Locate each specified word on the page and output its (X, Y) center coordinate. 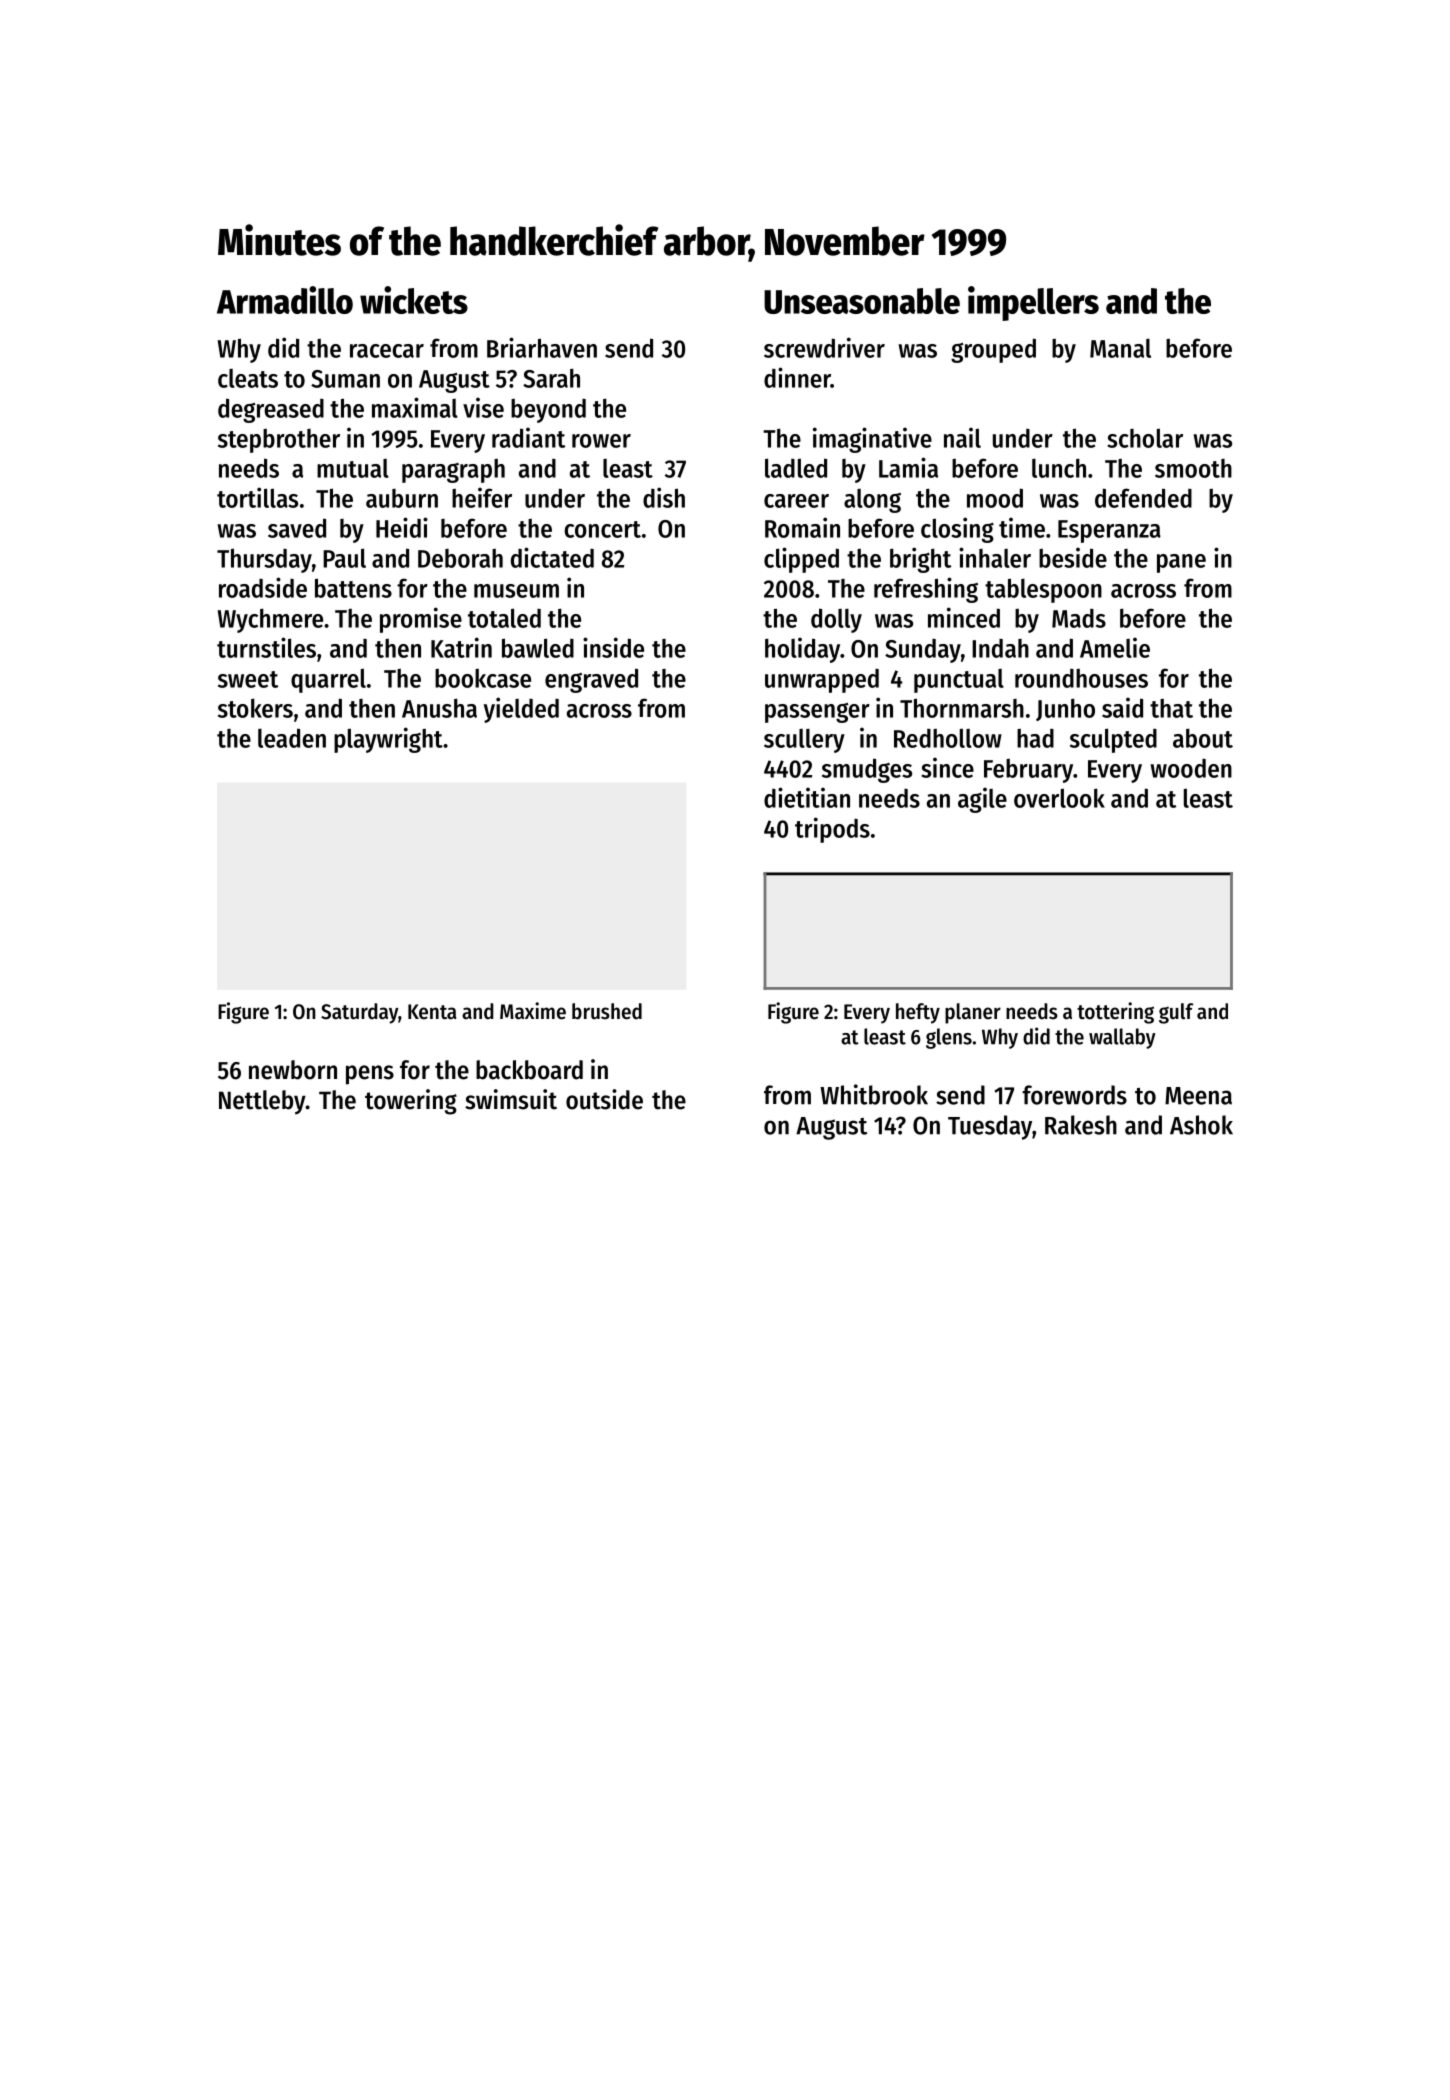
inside (613, 647)
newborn (293, 1070)
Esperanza (1109, 531)
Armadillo (285, 300)
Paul (344, 558)
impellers (1033, 303)
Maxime (533, 1011)
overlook (1059, 798)
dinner (797, 377)
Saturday (359, 1013)
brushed (607, 1011)
